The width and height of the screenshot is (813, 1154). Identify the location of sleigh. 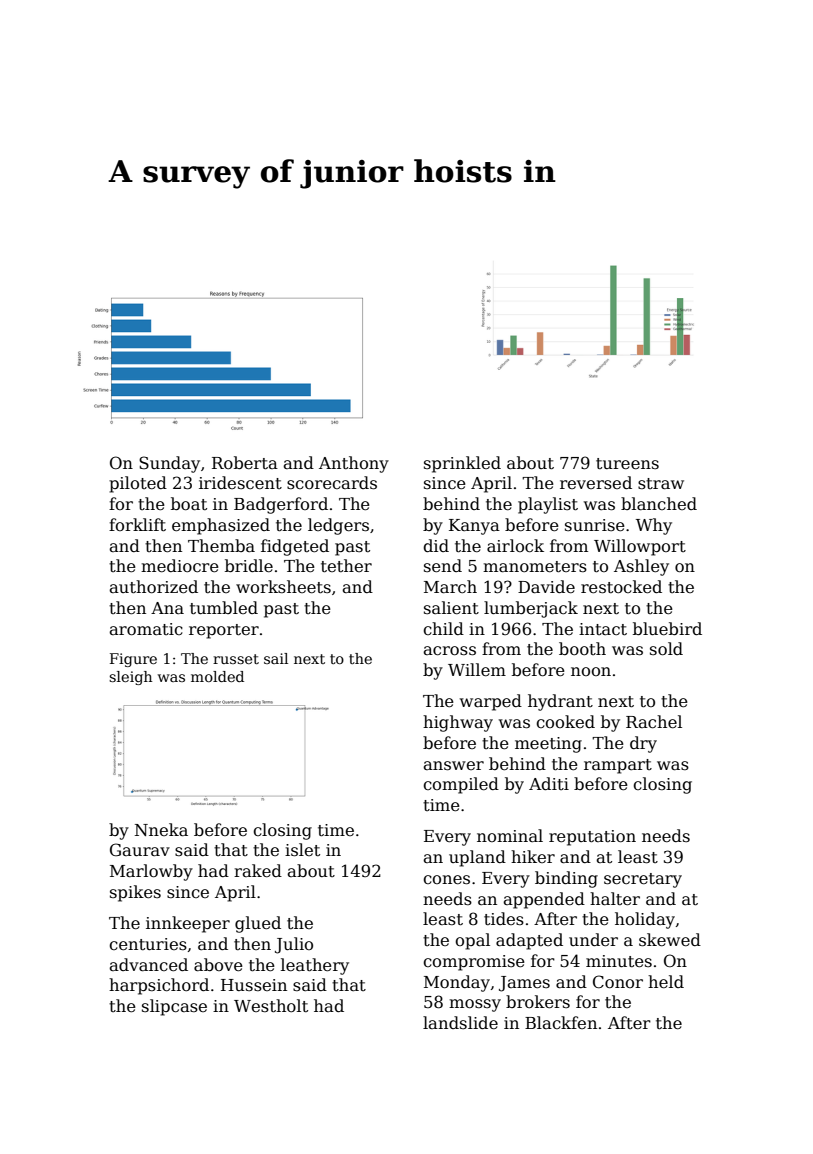
(130, 678).
